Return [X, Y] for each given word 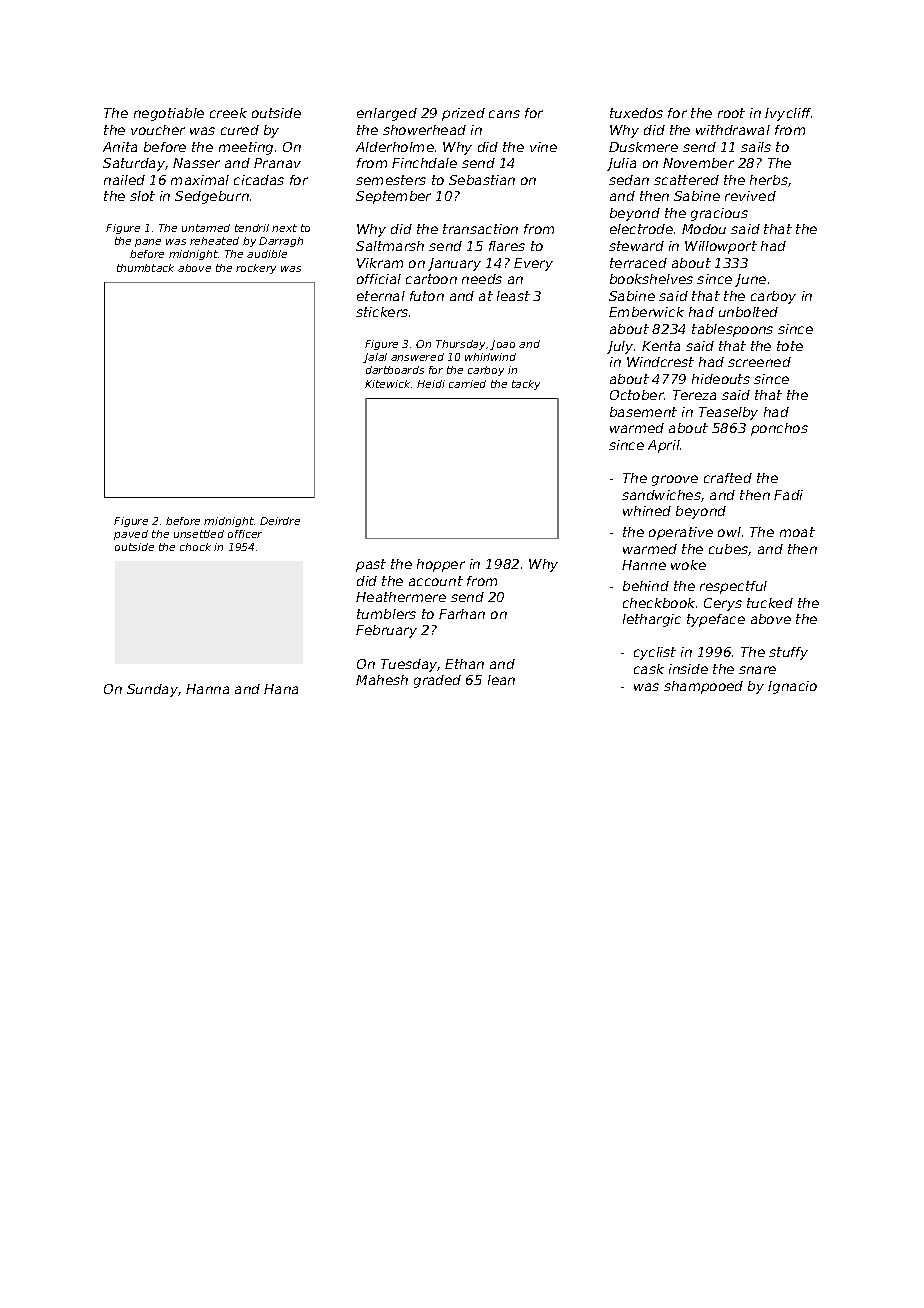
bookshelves [651, 279]
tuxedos [636, 113]
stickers [382, 312]
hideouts [721, 379]
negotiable [169, 114]
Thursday [460, 345]
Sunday [152, 690]
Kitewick [387, 384]
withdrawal [733, 130]
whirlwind [490, 357]
